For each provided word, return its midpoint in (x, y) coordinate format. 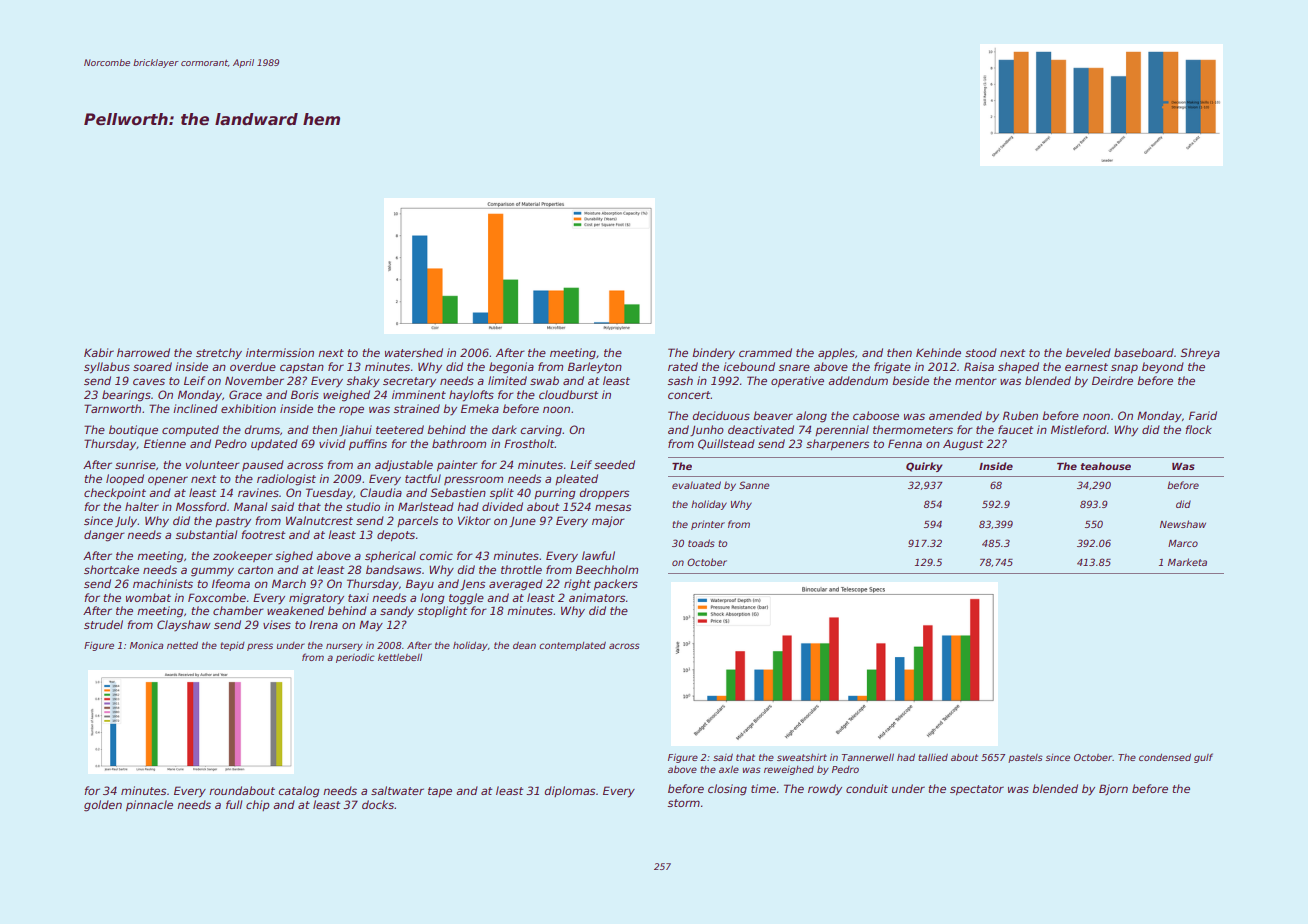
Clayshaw (184, 625)
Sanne (754, 485)
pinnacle (149, 806)
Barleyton (595, 368)
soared (152, 366)
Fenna (905, 443)
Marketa (1187, 562)
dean (524, 645)
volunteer (213, 464)
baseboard (1144, 352)
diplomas (569, 791)
